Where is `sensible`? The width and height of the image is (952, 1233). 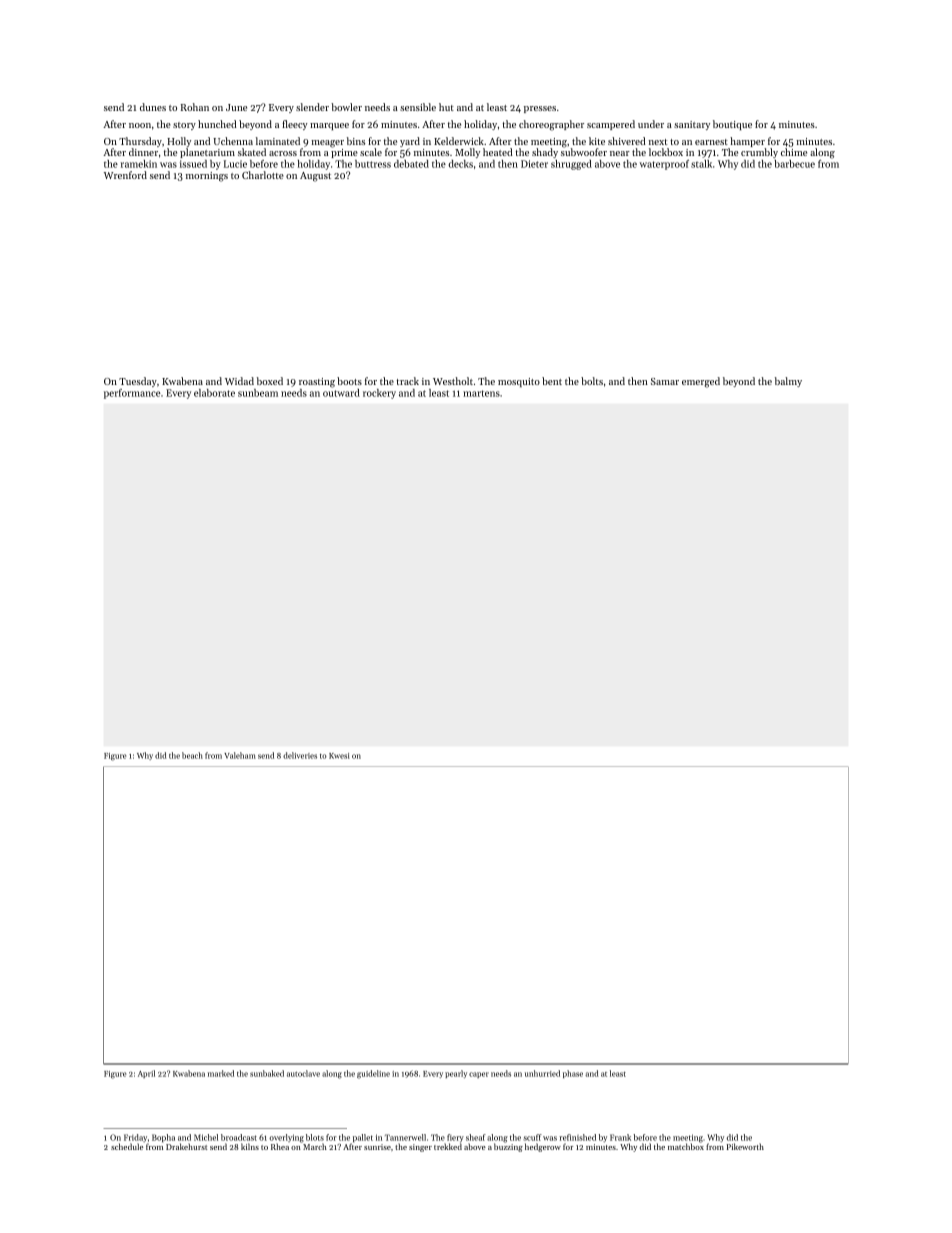 sensible is located at coordinates (418, 107).
